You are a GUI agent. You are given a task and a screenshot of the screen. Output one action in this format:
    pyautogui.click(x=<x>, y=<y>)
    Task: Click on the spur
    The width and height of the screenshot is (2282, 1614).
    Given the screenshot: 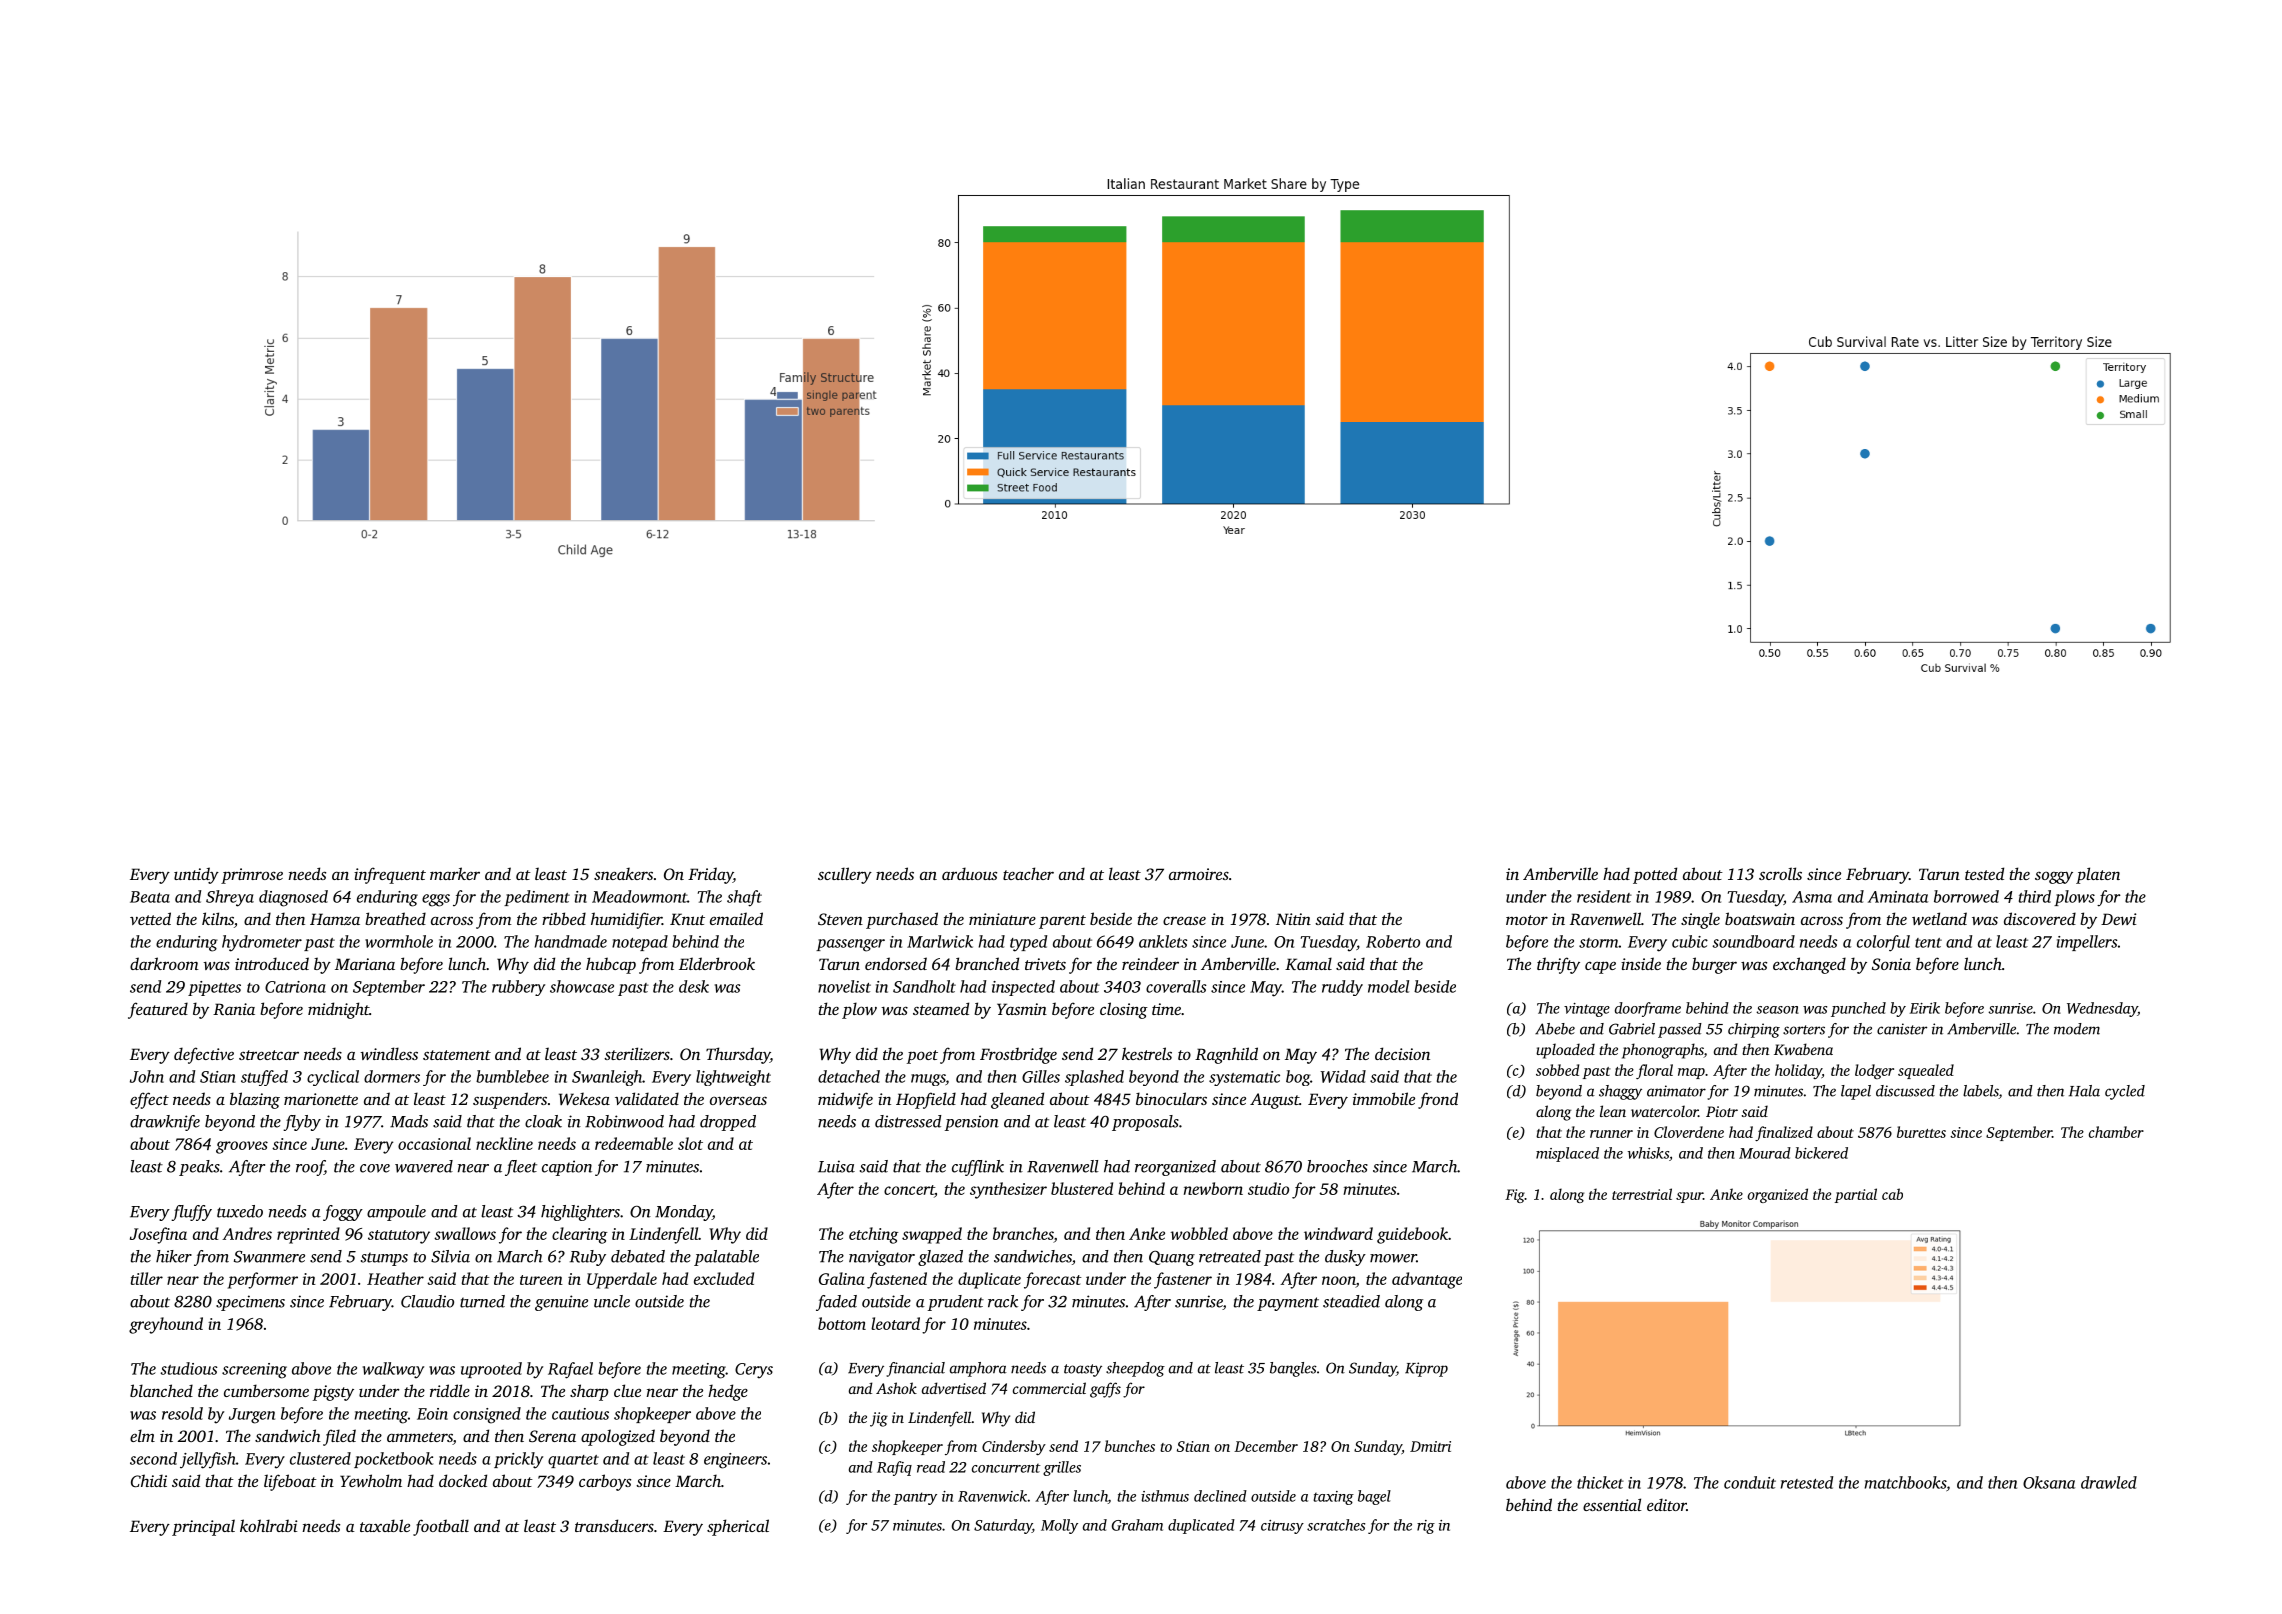 What is the action you would take?
    pyautogui.click(x=1689, y=1197)
